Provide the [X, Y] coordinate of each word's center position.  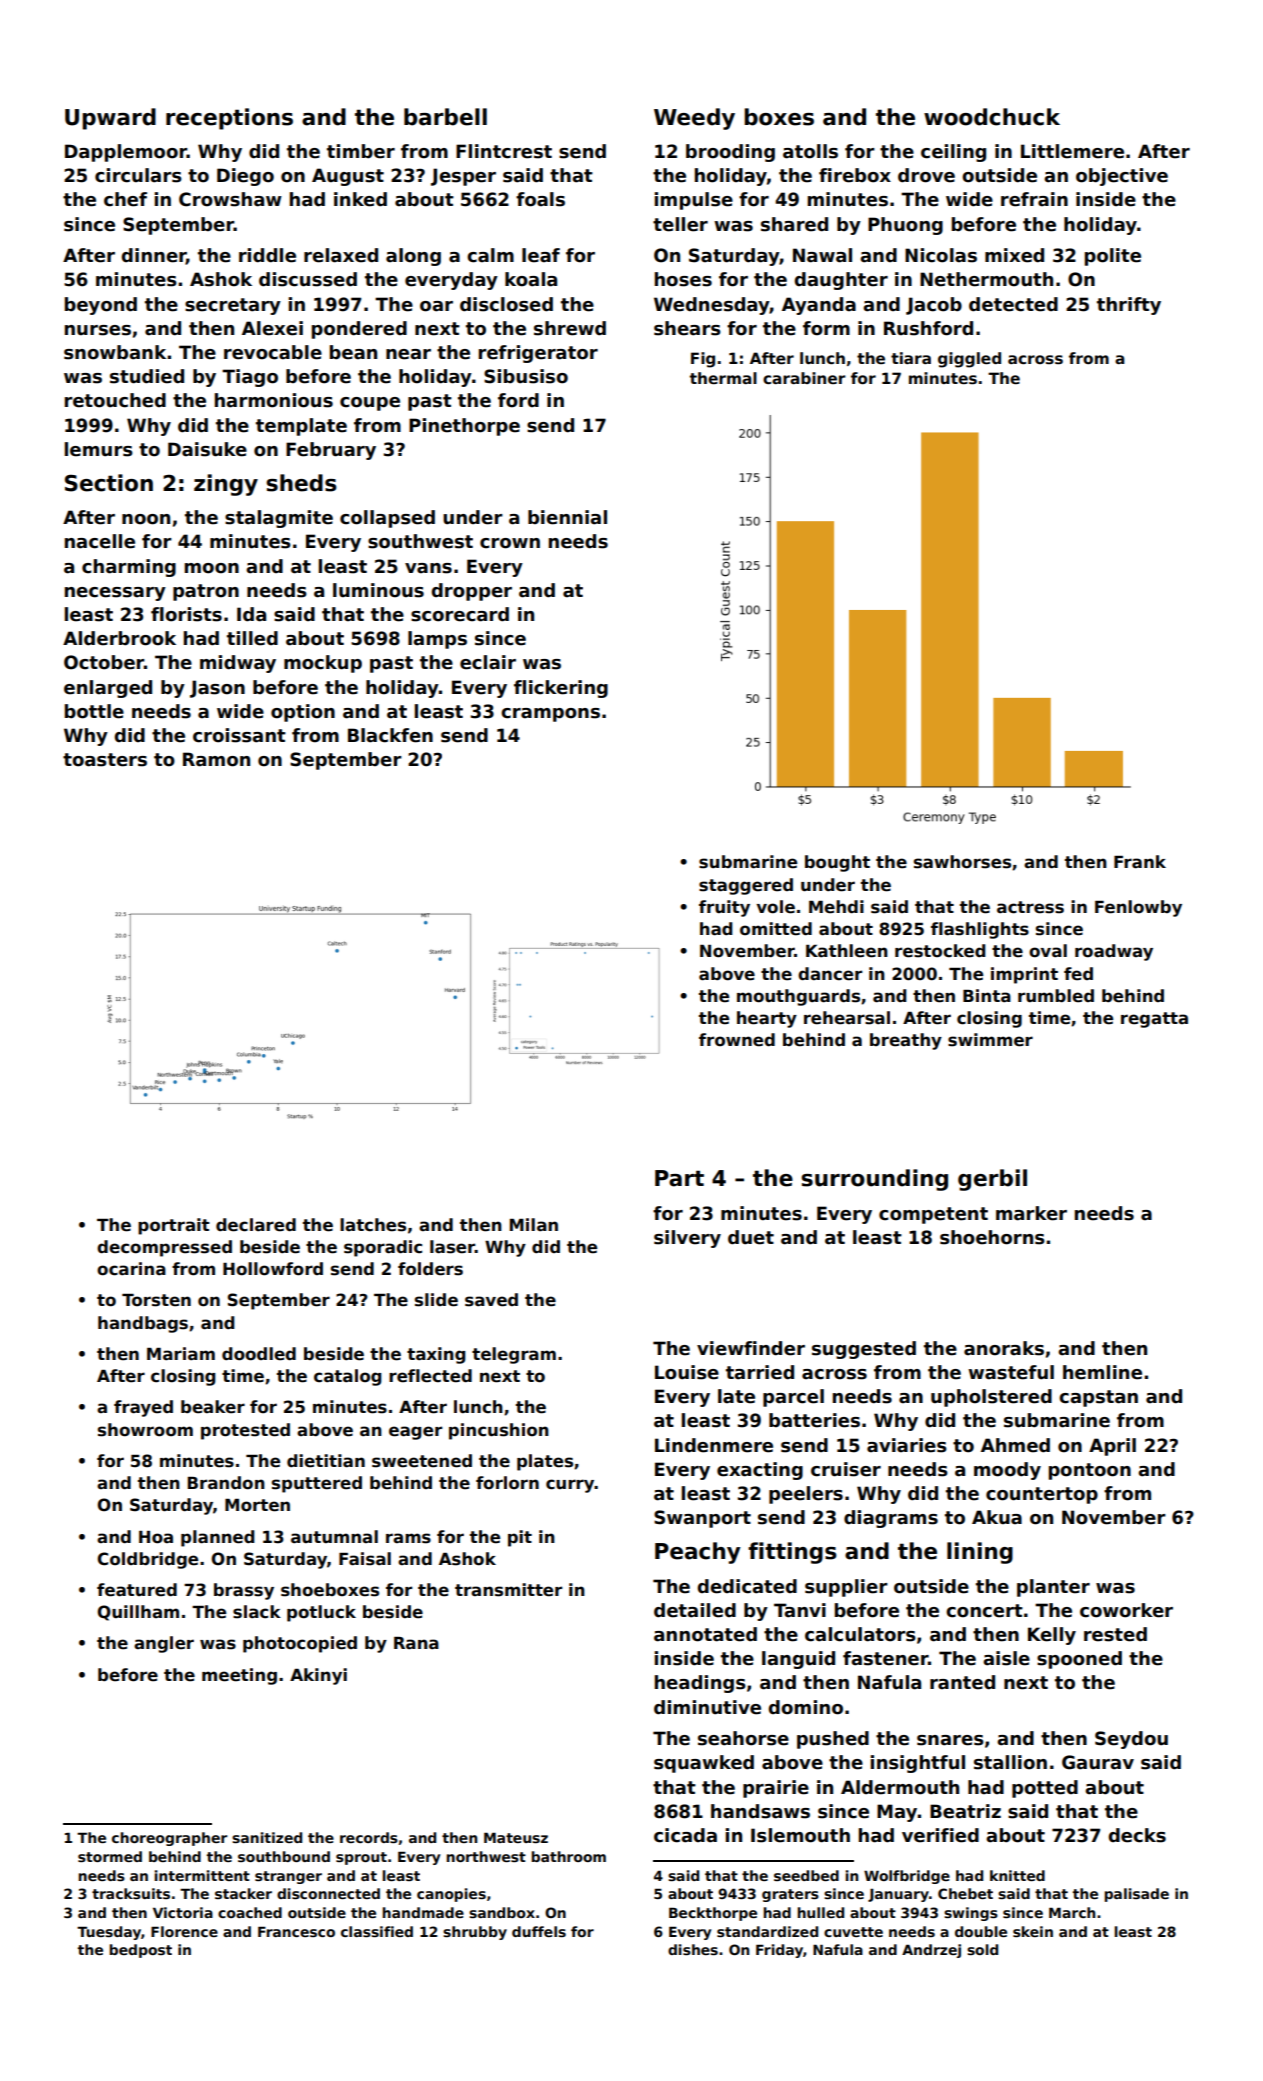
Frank [1140, 862]
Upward [110, 119]
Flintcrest [504, 151]
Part [679, 1178]
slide [436, 1300]
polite [1113, 257]
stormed [110, 1856]
